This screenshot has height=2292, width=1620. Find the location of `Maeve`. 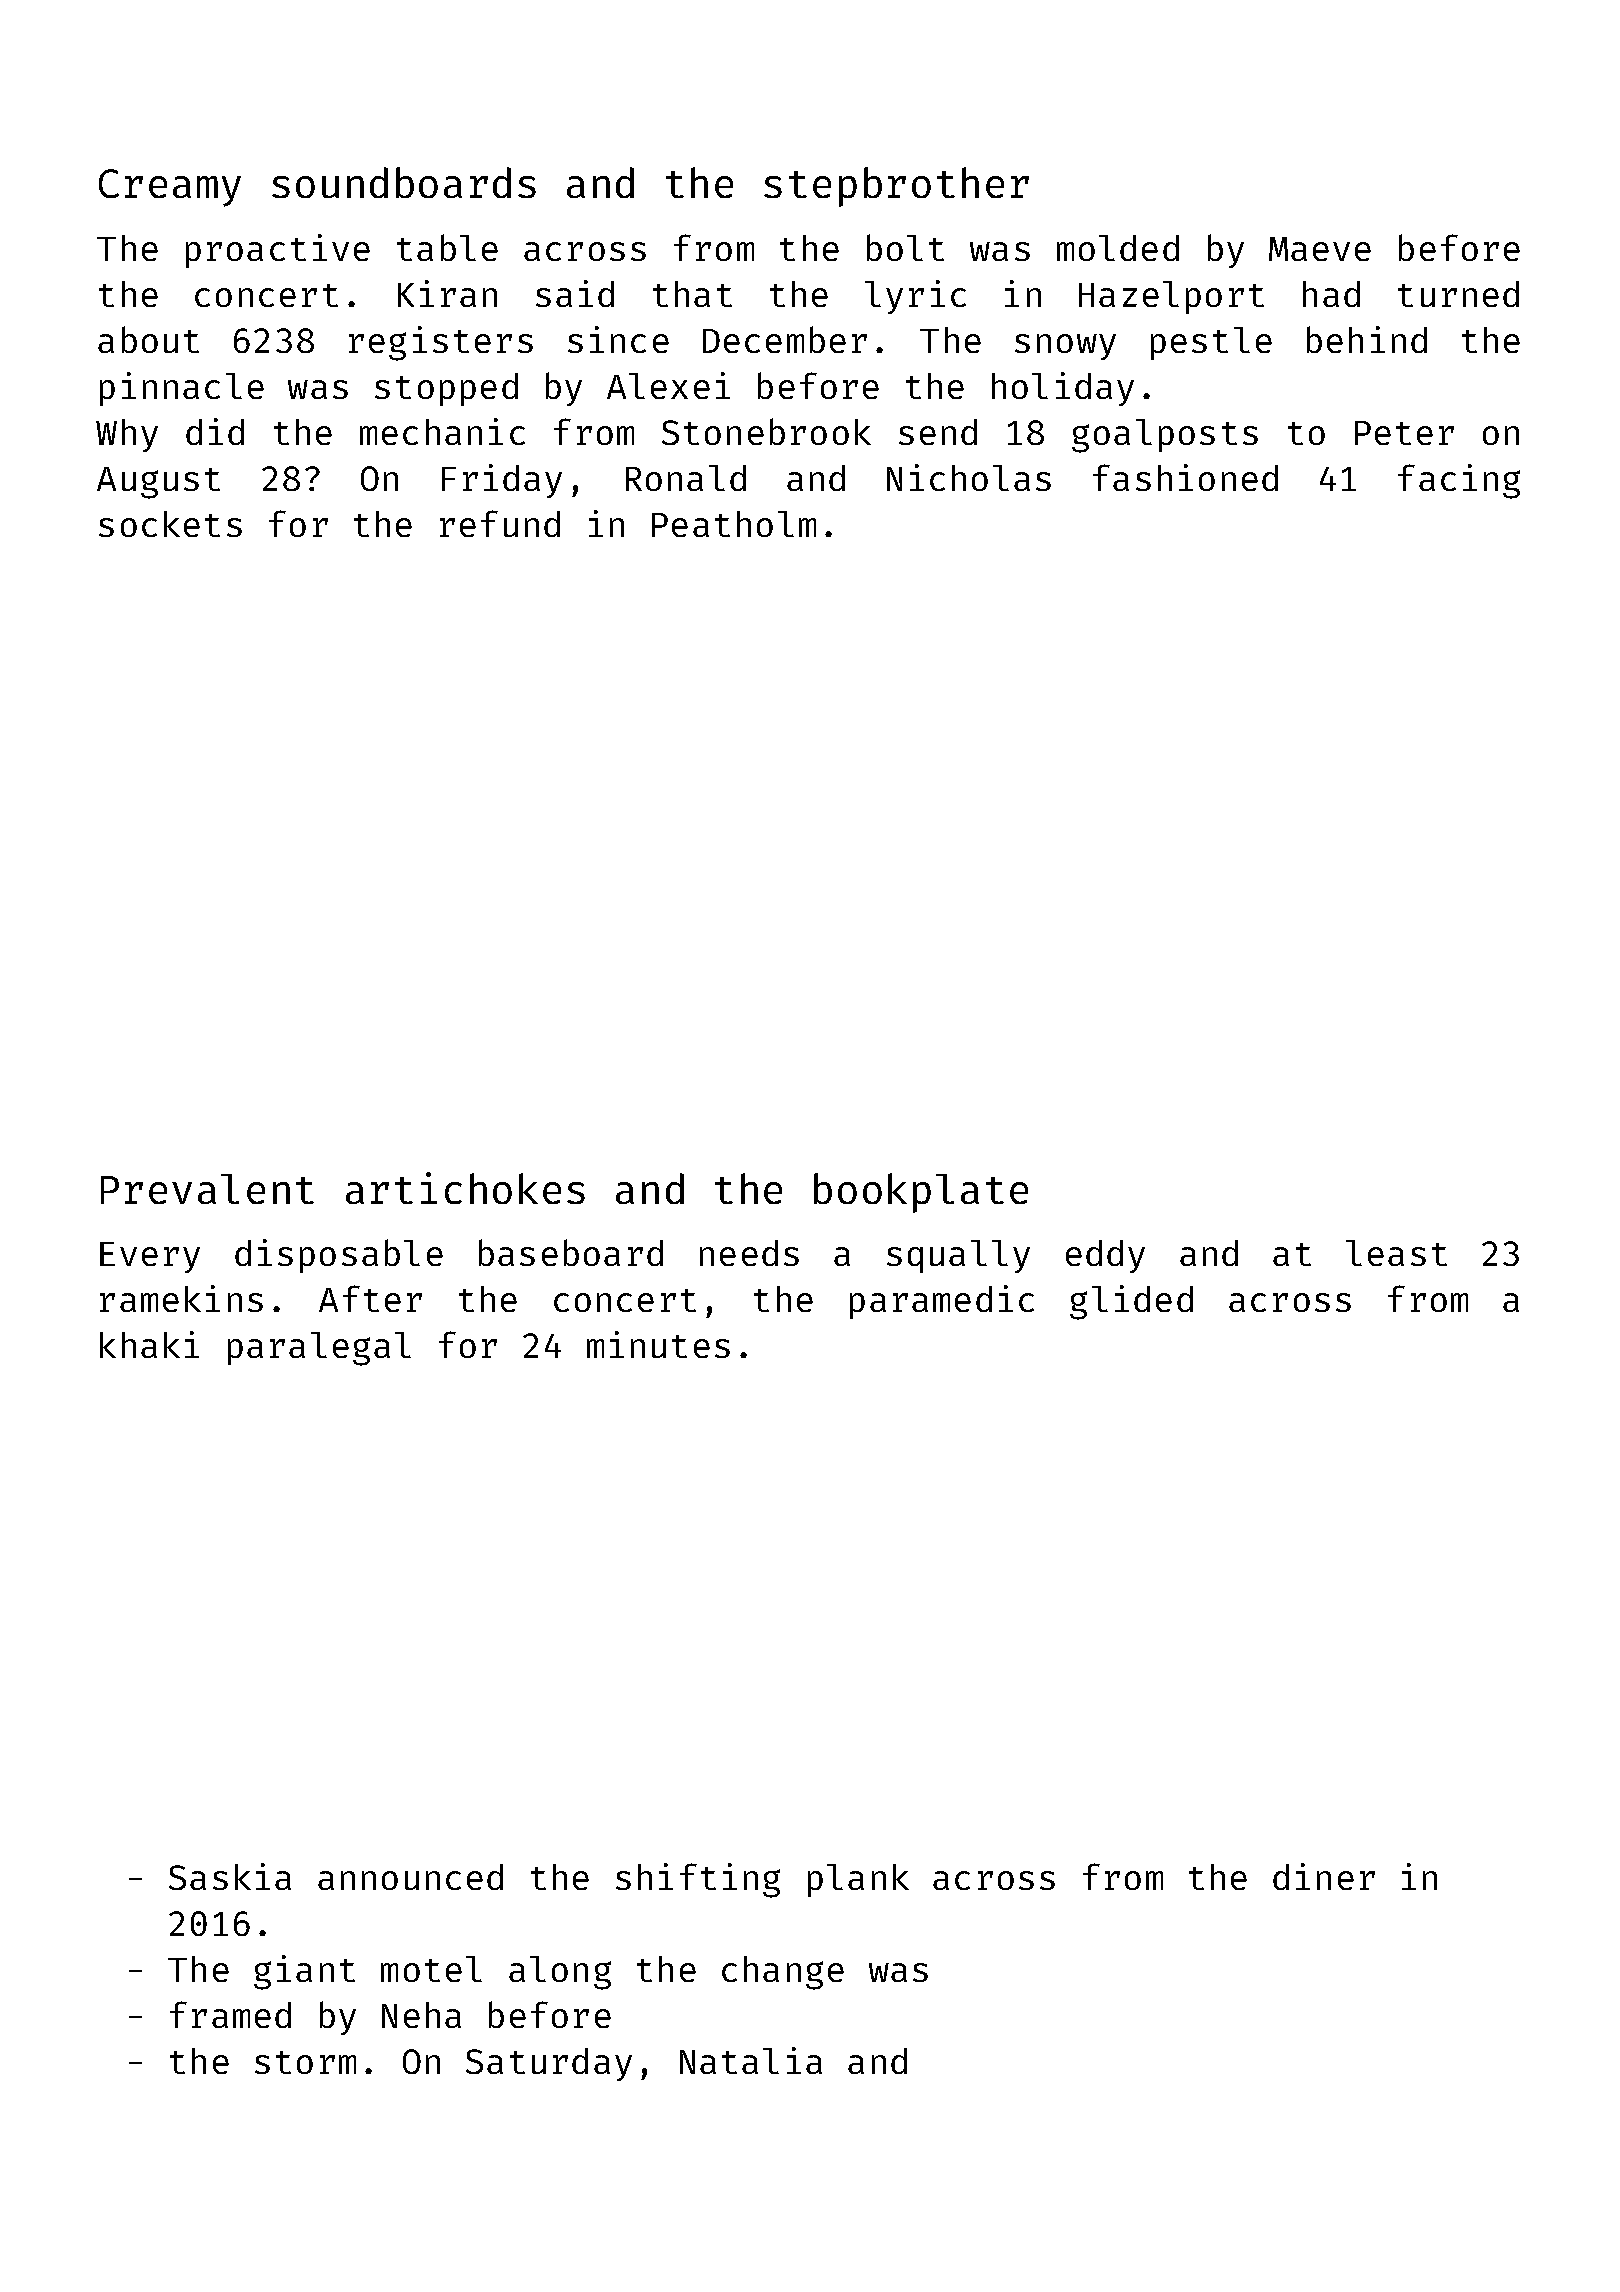

Maeve is located at coordinates (1320, 249).
